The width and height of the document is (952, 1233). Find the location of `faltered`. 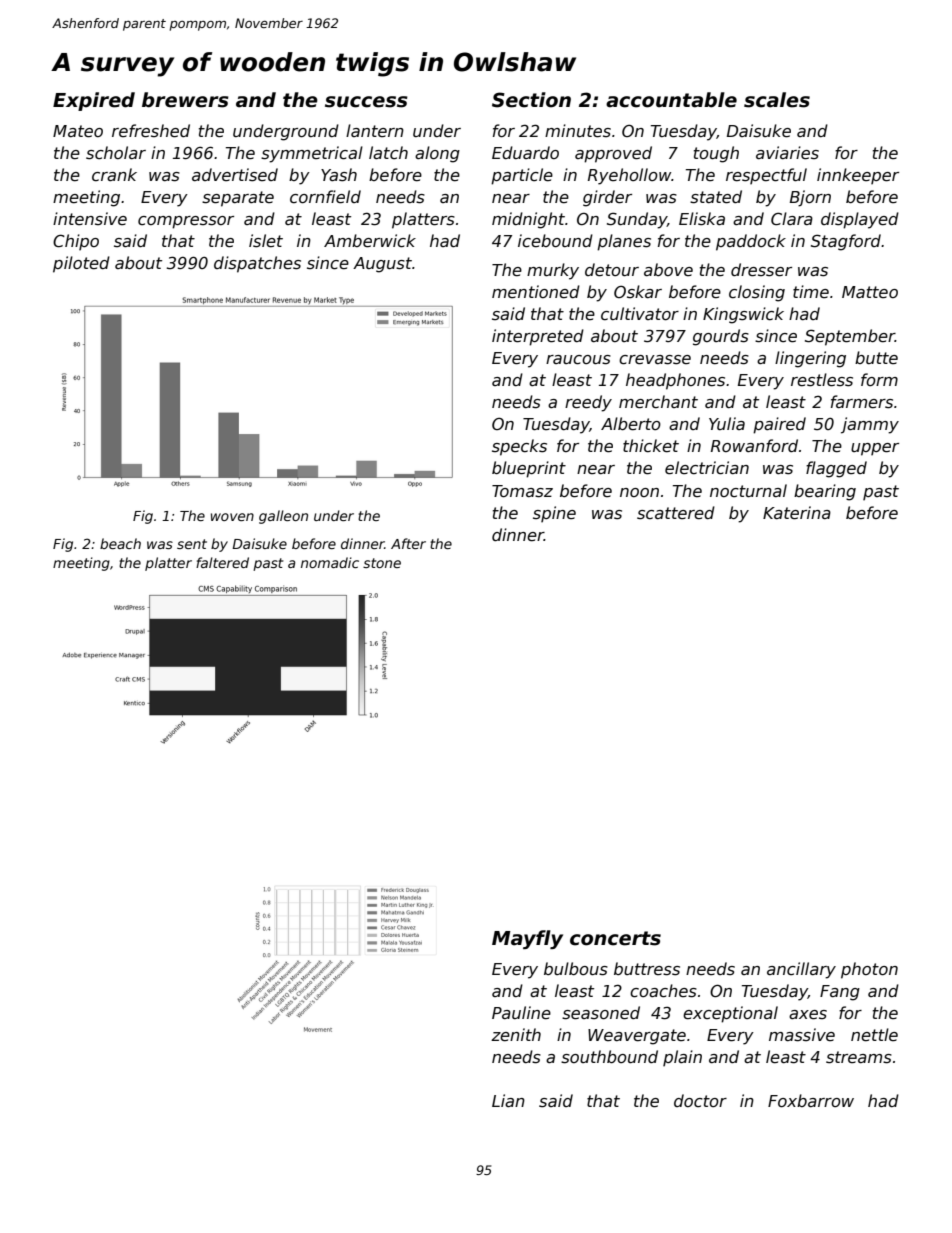

faltered is located at coordinates (222, 562).
